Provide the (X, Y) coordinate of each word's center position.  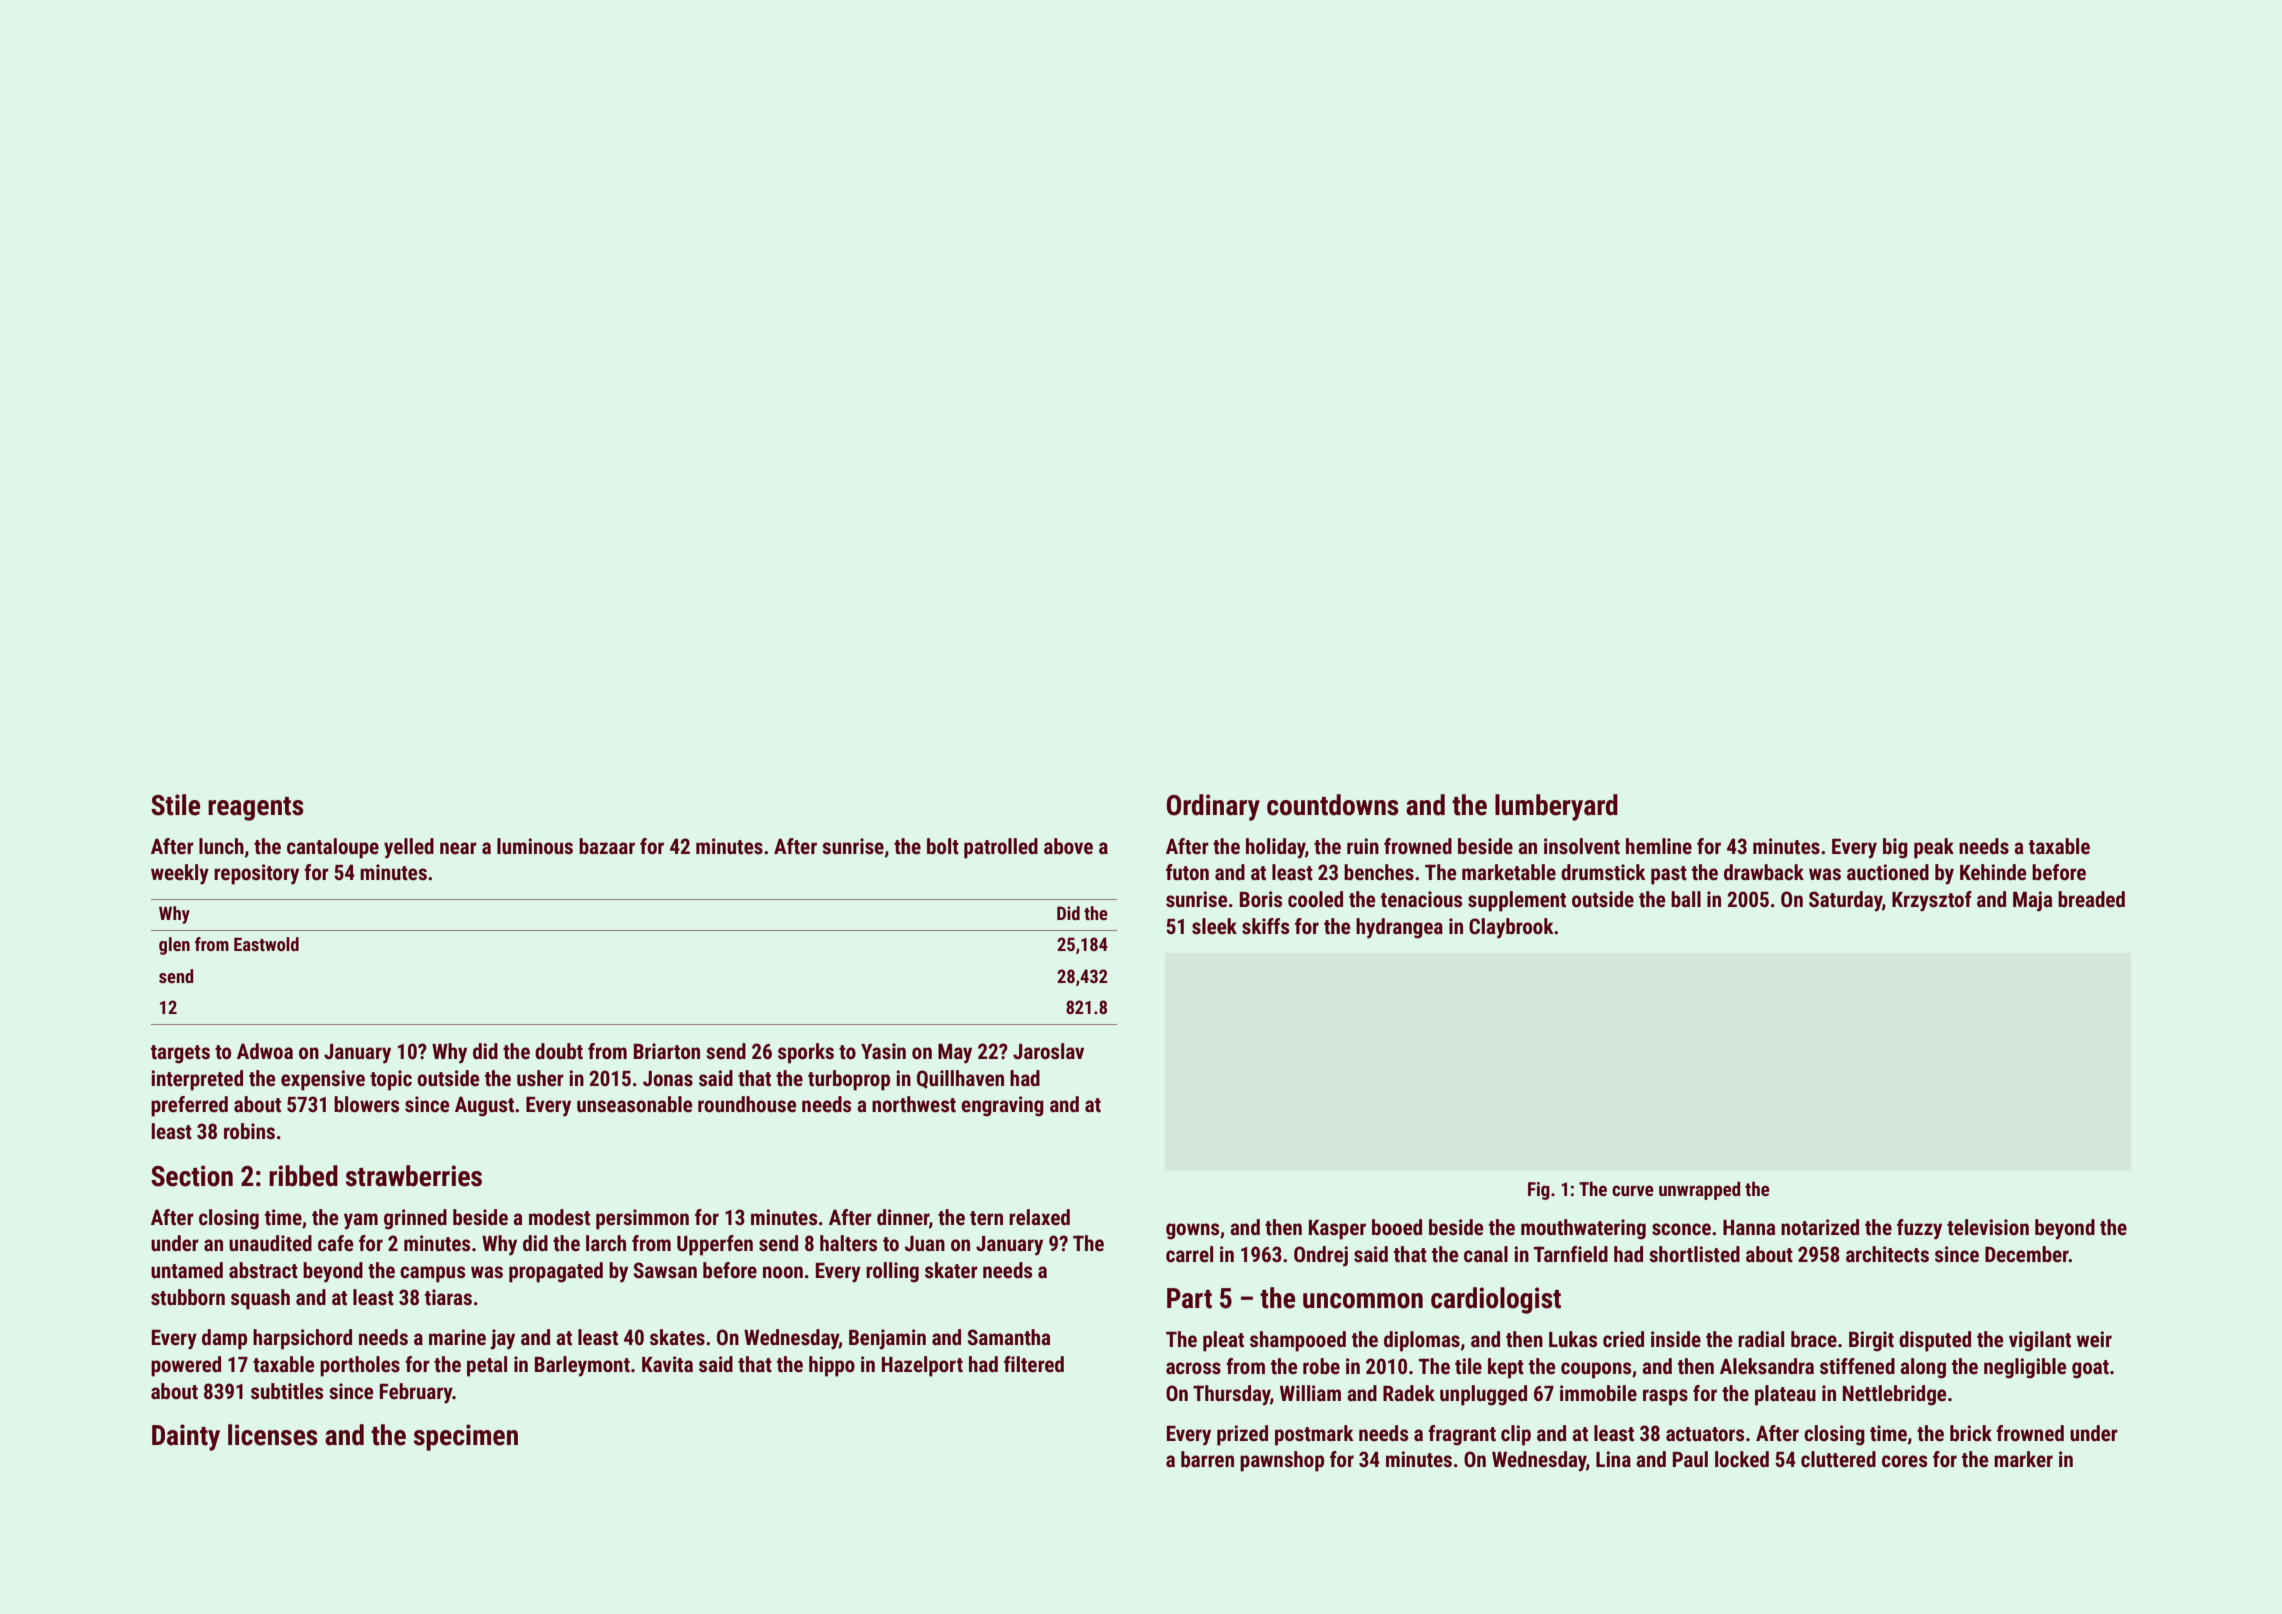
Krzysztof (1932, 901)
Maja (2033, 901)
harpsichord (302, 1339)
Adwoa (265, 1051)
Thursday (1232, 1395)
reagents (256, 809)
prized (1242, 1435)
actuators (1705, 1434)
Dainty (186, 1437)
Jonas (668, 1079)
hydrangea (1399, 928)
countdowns (1333, 805)
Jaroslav (1048, 1051)
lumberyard (1556, 807)
